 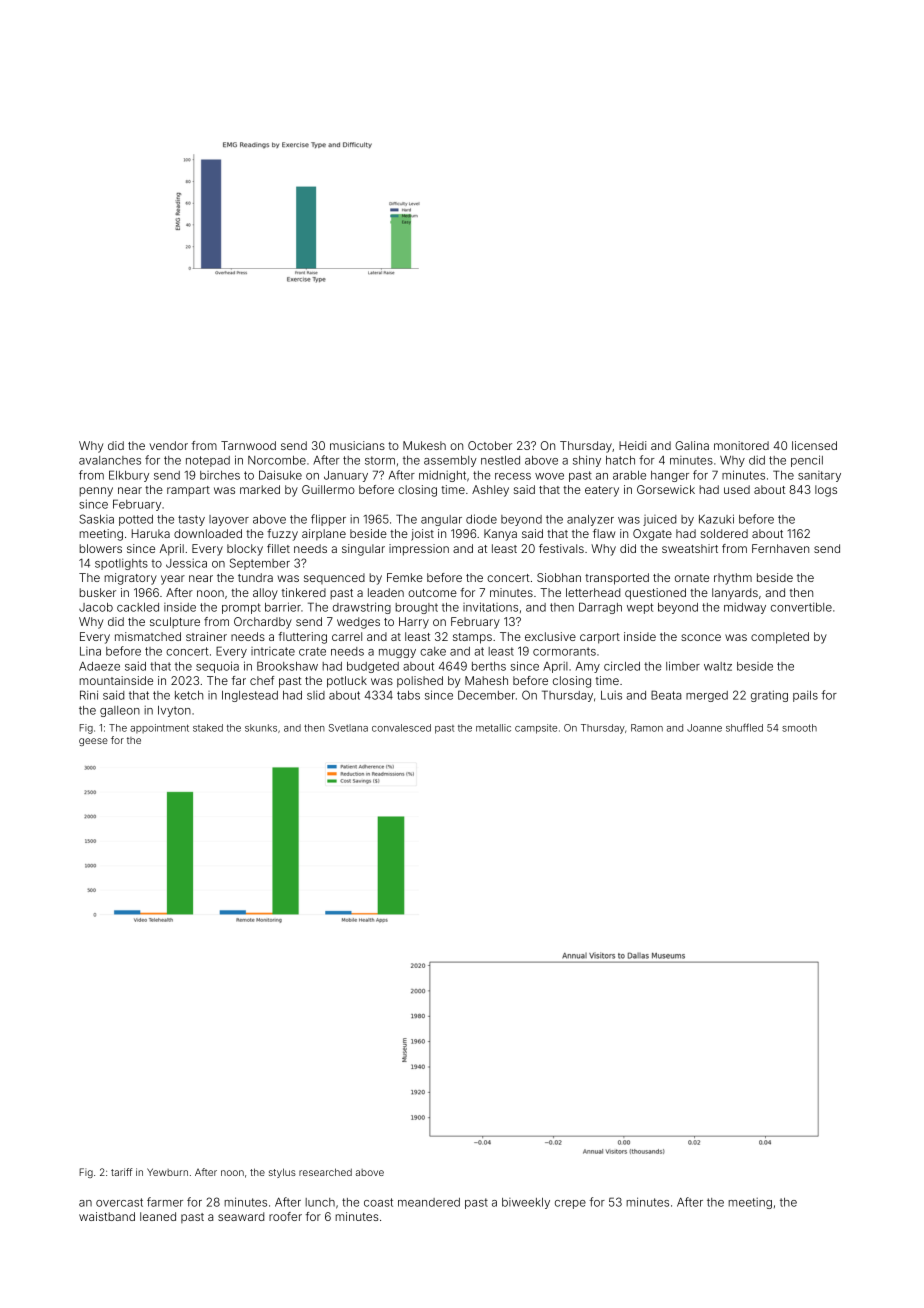 I want to click on Ramon, so click(x=647, y=728).
